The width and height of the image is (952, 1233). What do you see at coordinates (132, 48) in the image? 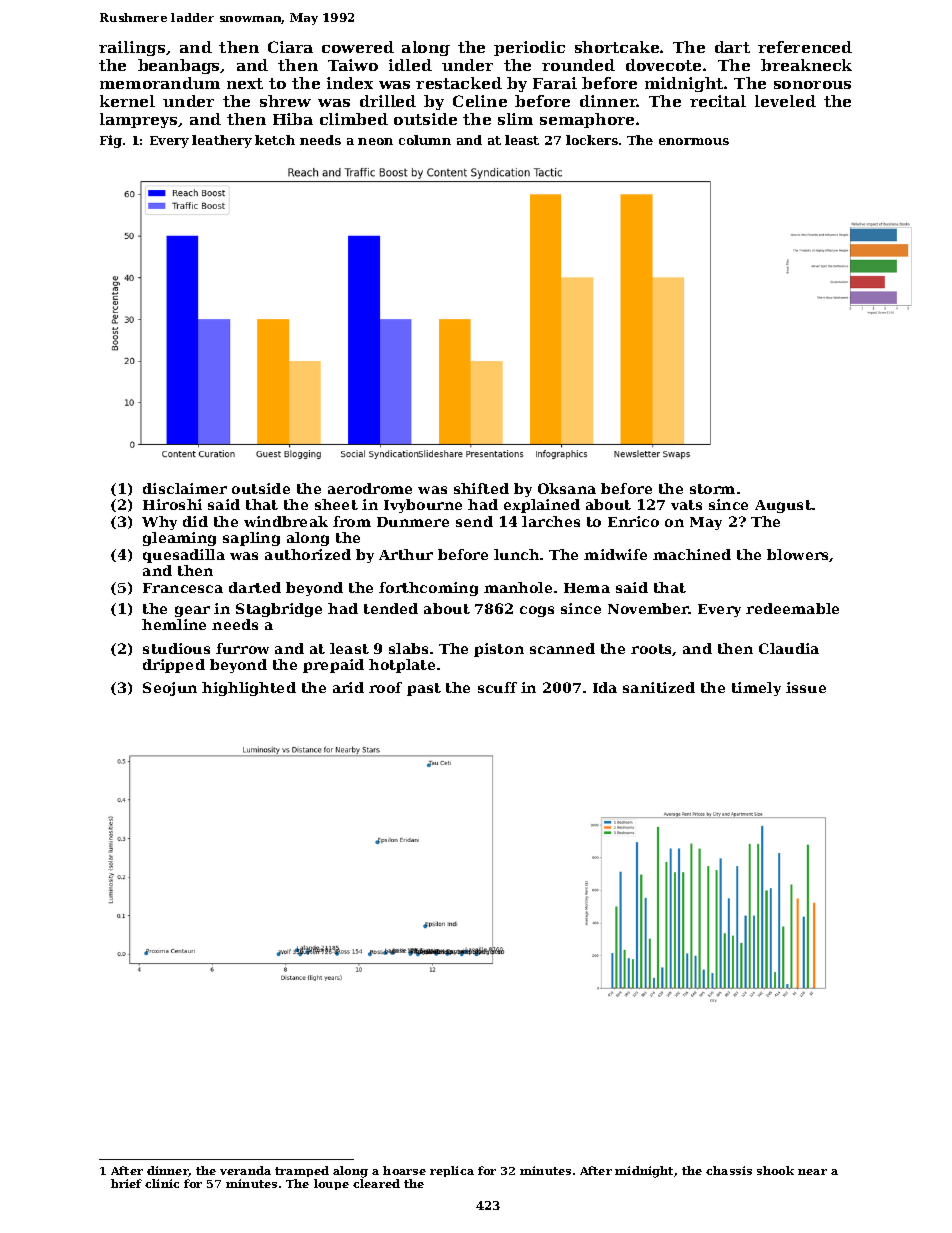
I see `railings` at bounding box center [132, 48].
